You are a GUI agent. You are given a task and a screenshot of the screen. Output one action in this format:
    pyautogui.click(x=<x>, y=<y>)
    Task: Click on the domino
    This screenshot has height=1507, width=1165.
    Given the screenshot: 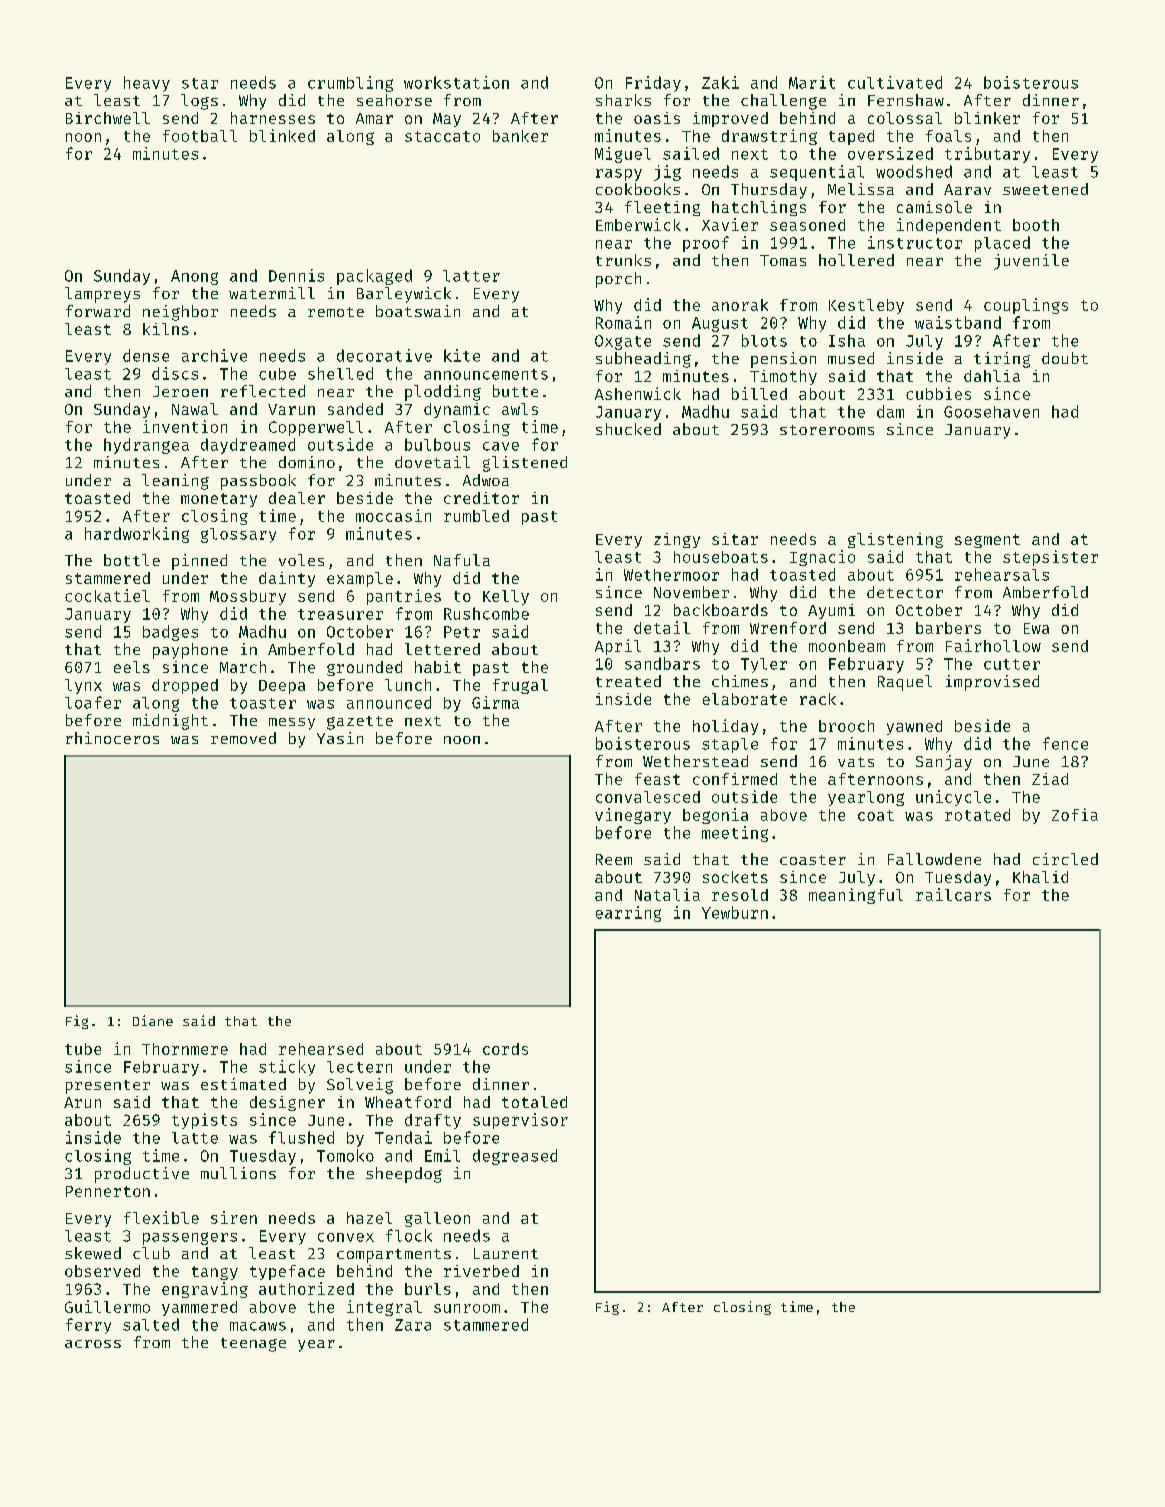 What is the action you would take?
    pyautogui.click(x=307, y=462)
